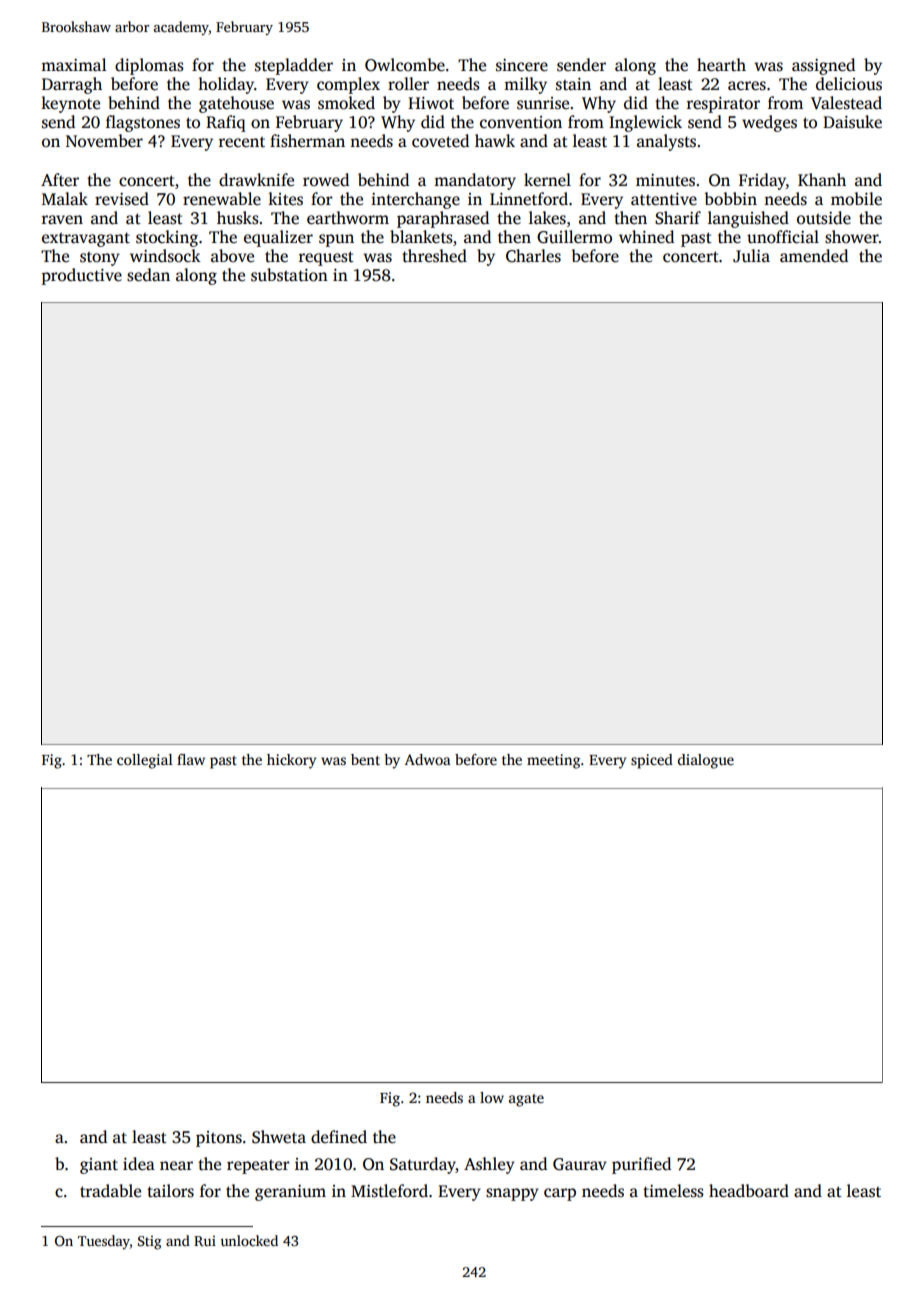  Describe the element at coordinates (706, 761) in the screenshot. I see `dialogue` at that location.
